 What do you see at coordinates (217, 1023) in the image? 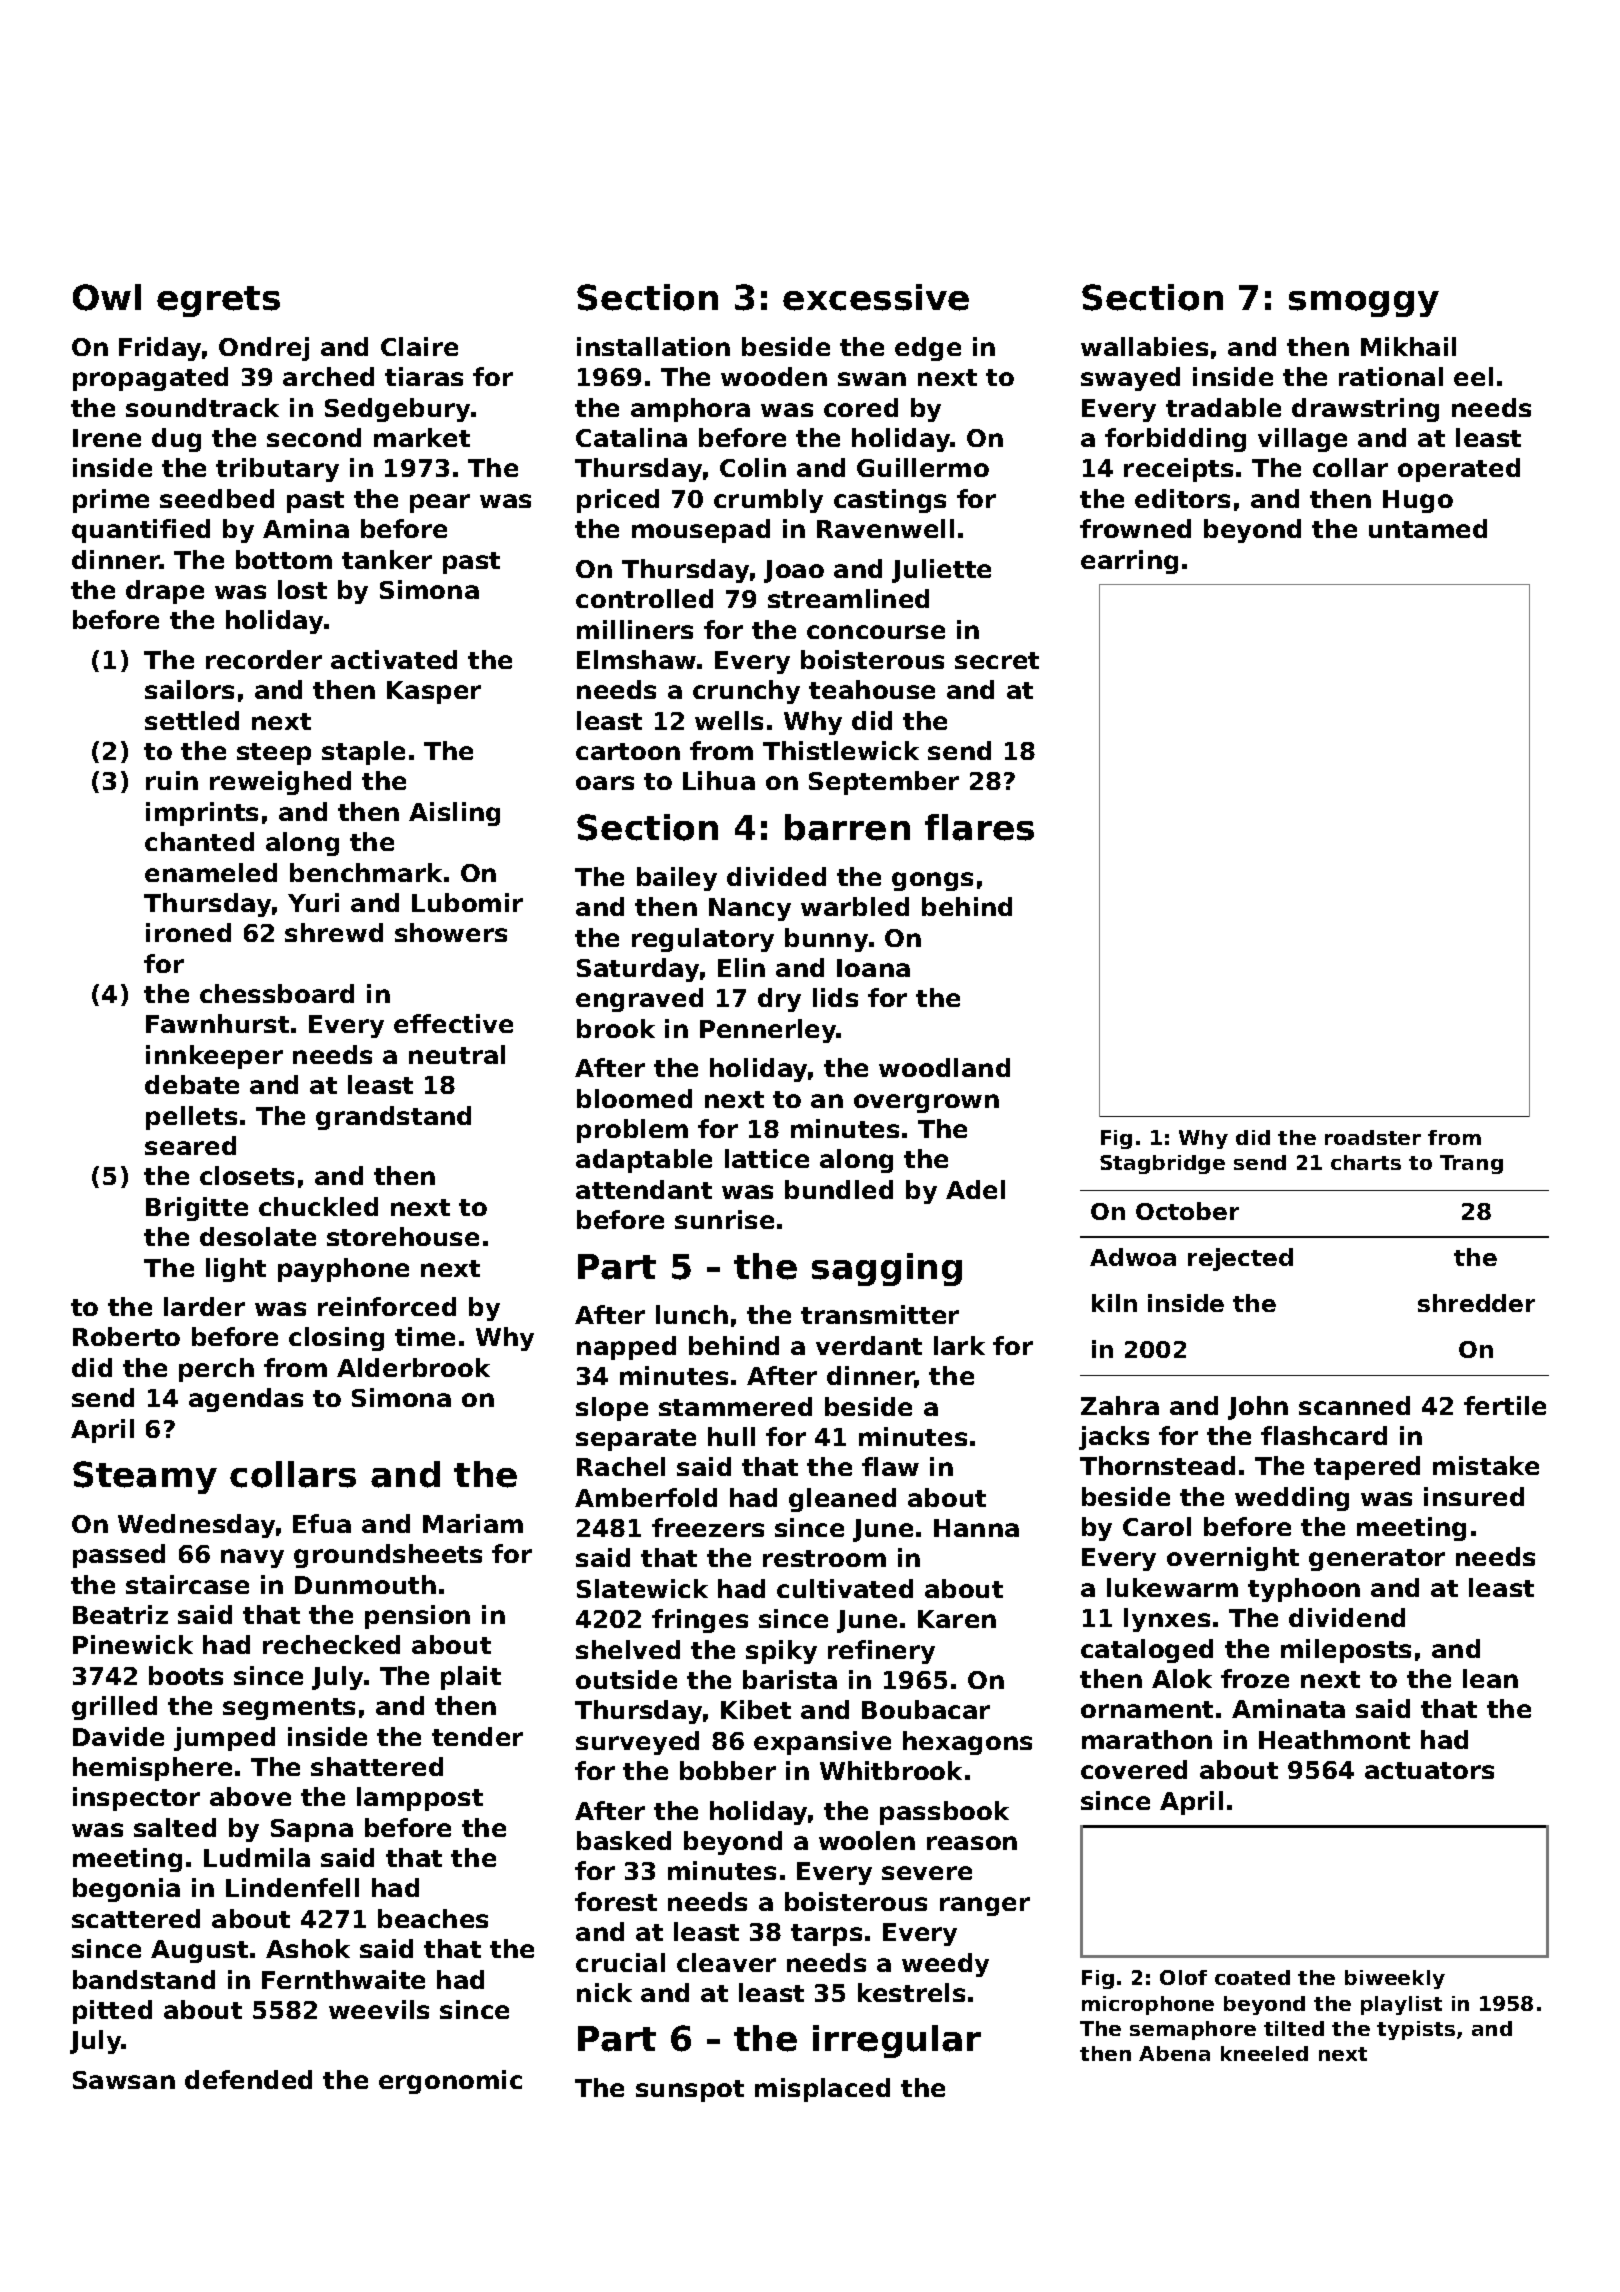
I see `Fawnhurst` at bounding box center [217, 1023].
